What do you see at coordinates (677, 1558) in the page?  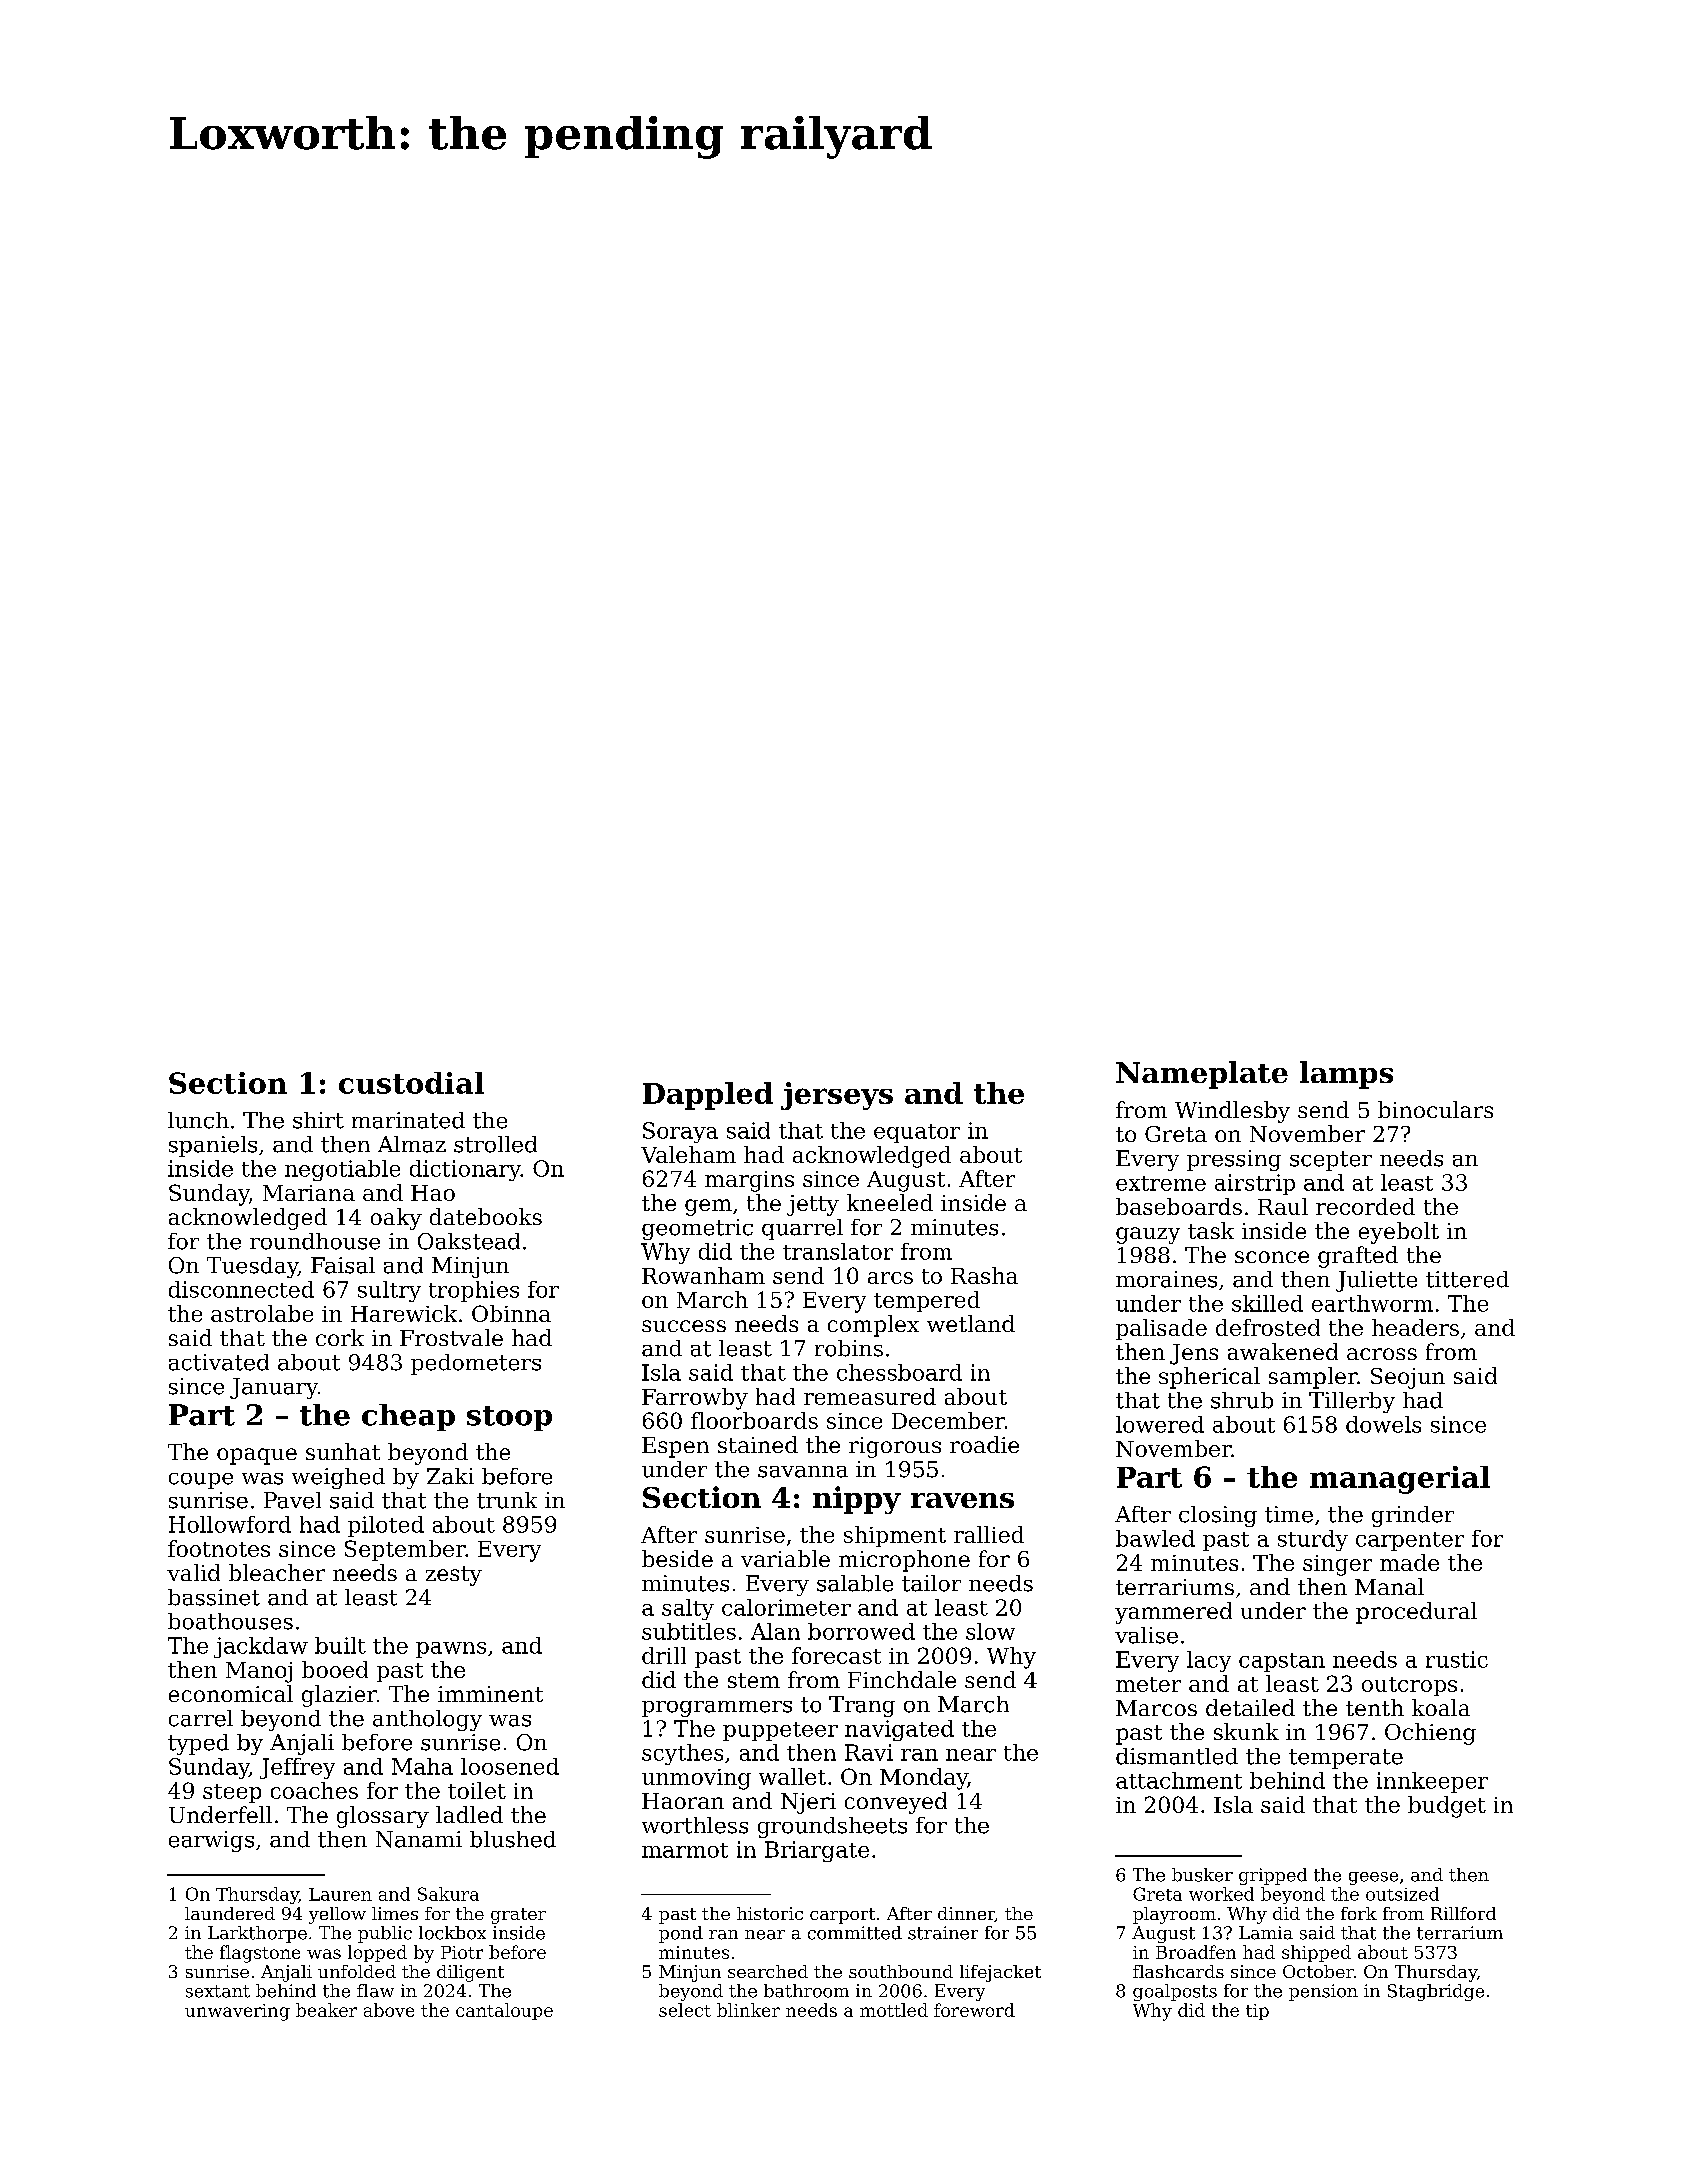 I see `beside` at bounding box center [677, 1558].
